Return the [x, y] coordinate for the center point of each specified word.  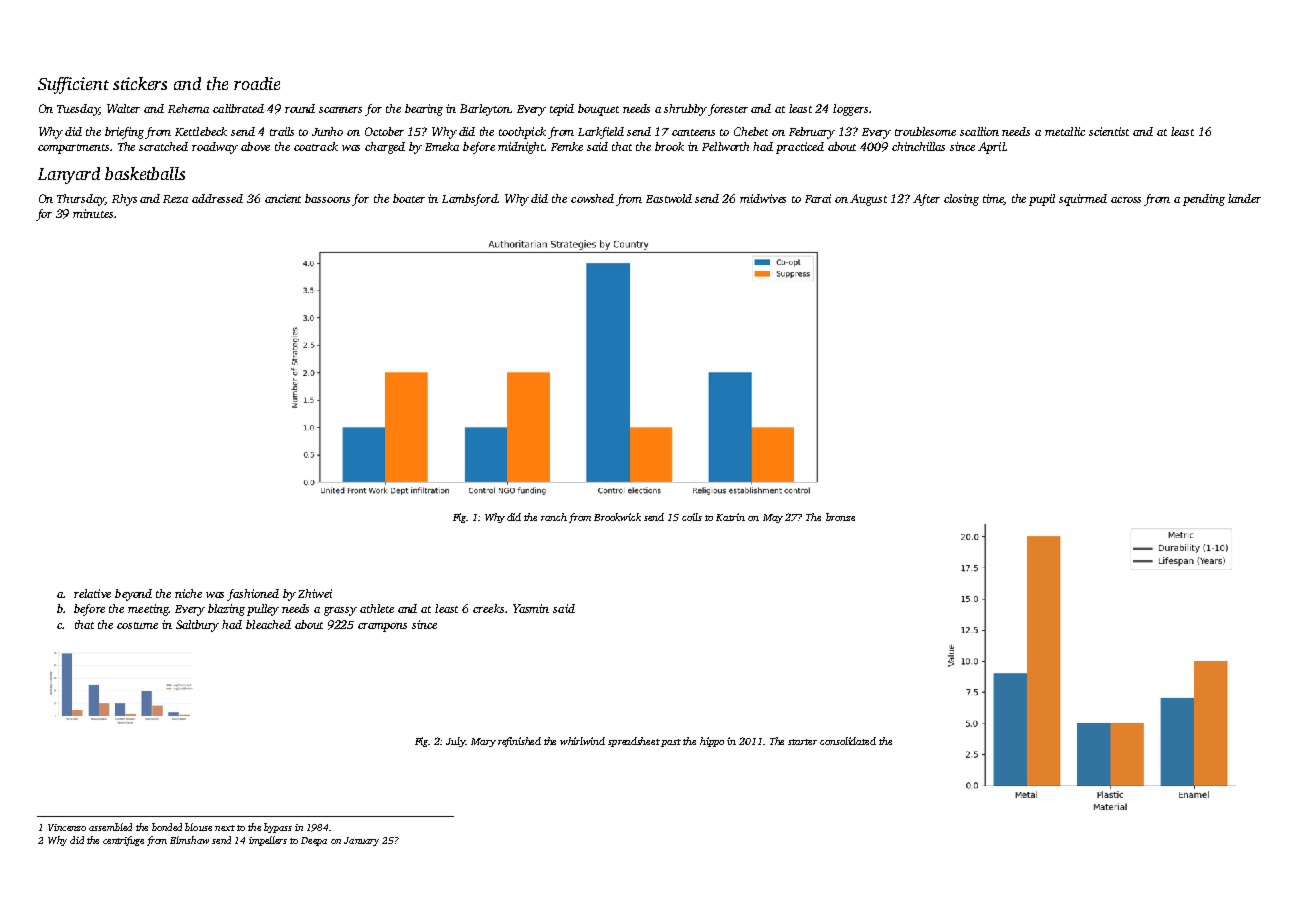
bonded [167, 827]
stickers [140, 83]
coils [692, 517]
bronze [840, 517]
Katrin [730, 517]
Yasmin [531, 608]
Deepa [314, 841]
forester [728, 110]
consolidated [848, 741]
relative [92, 593]
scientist [1109, 131]
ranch [554, 517]
